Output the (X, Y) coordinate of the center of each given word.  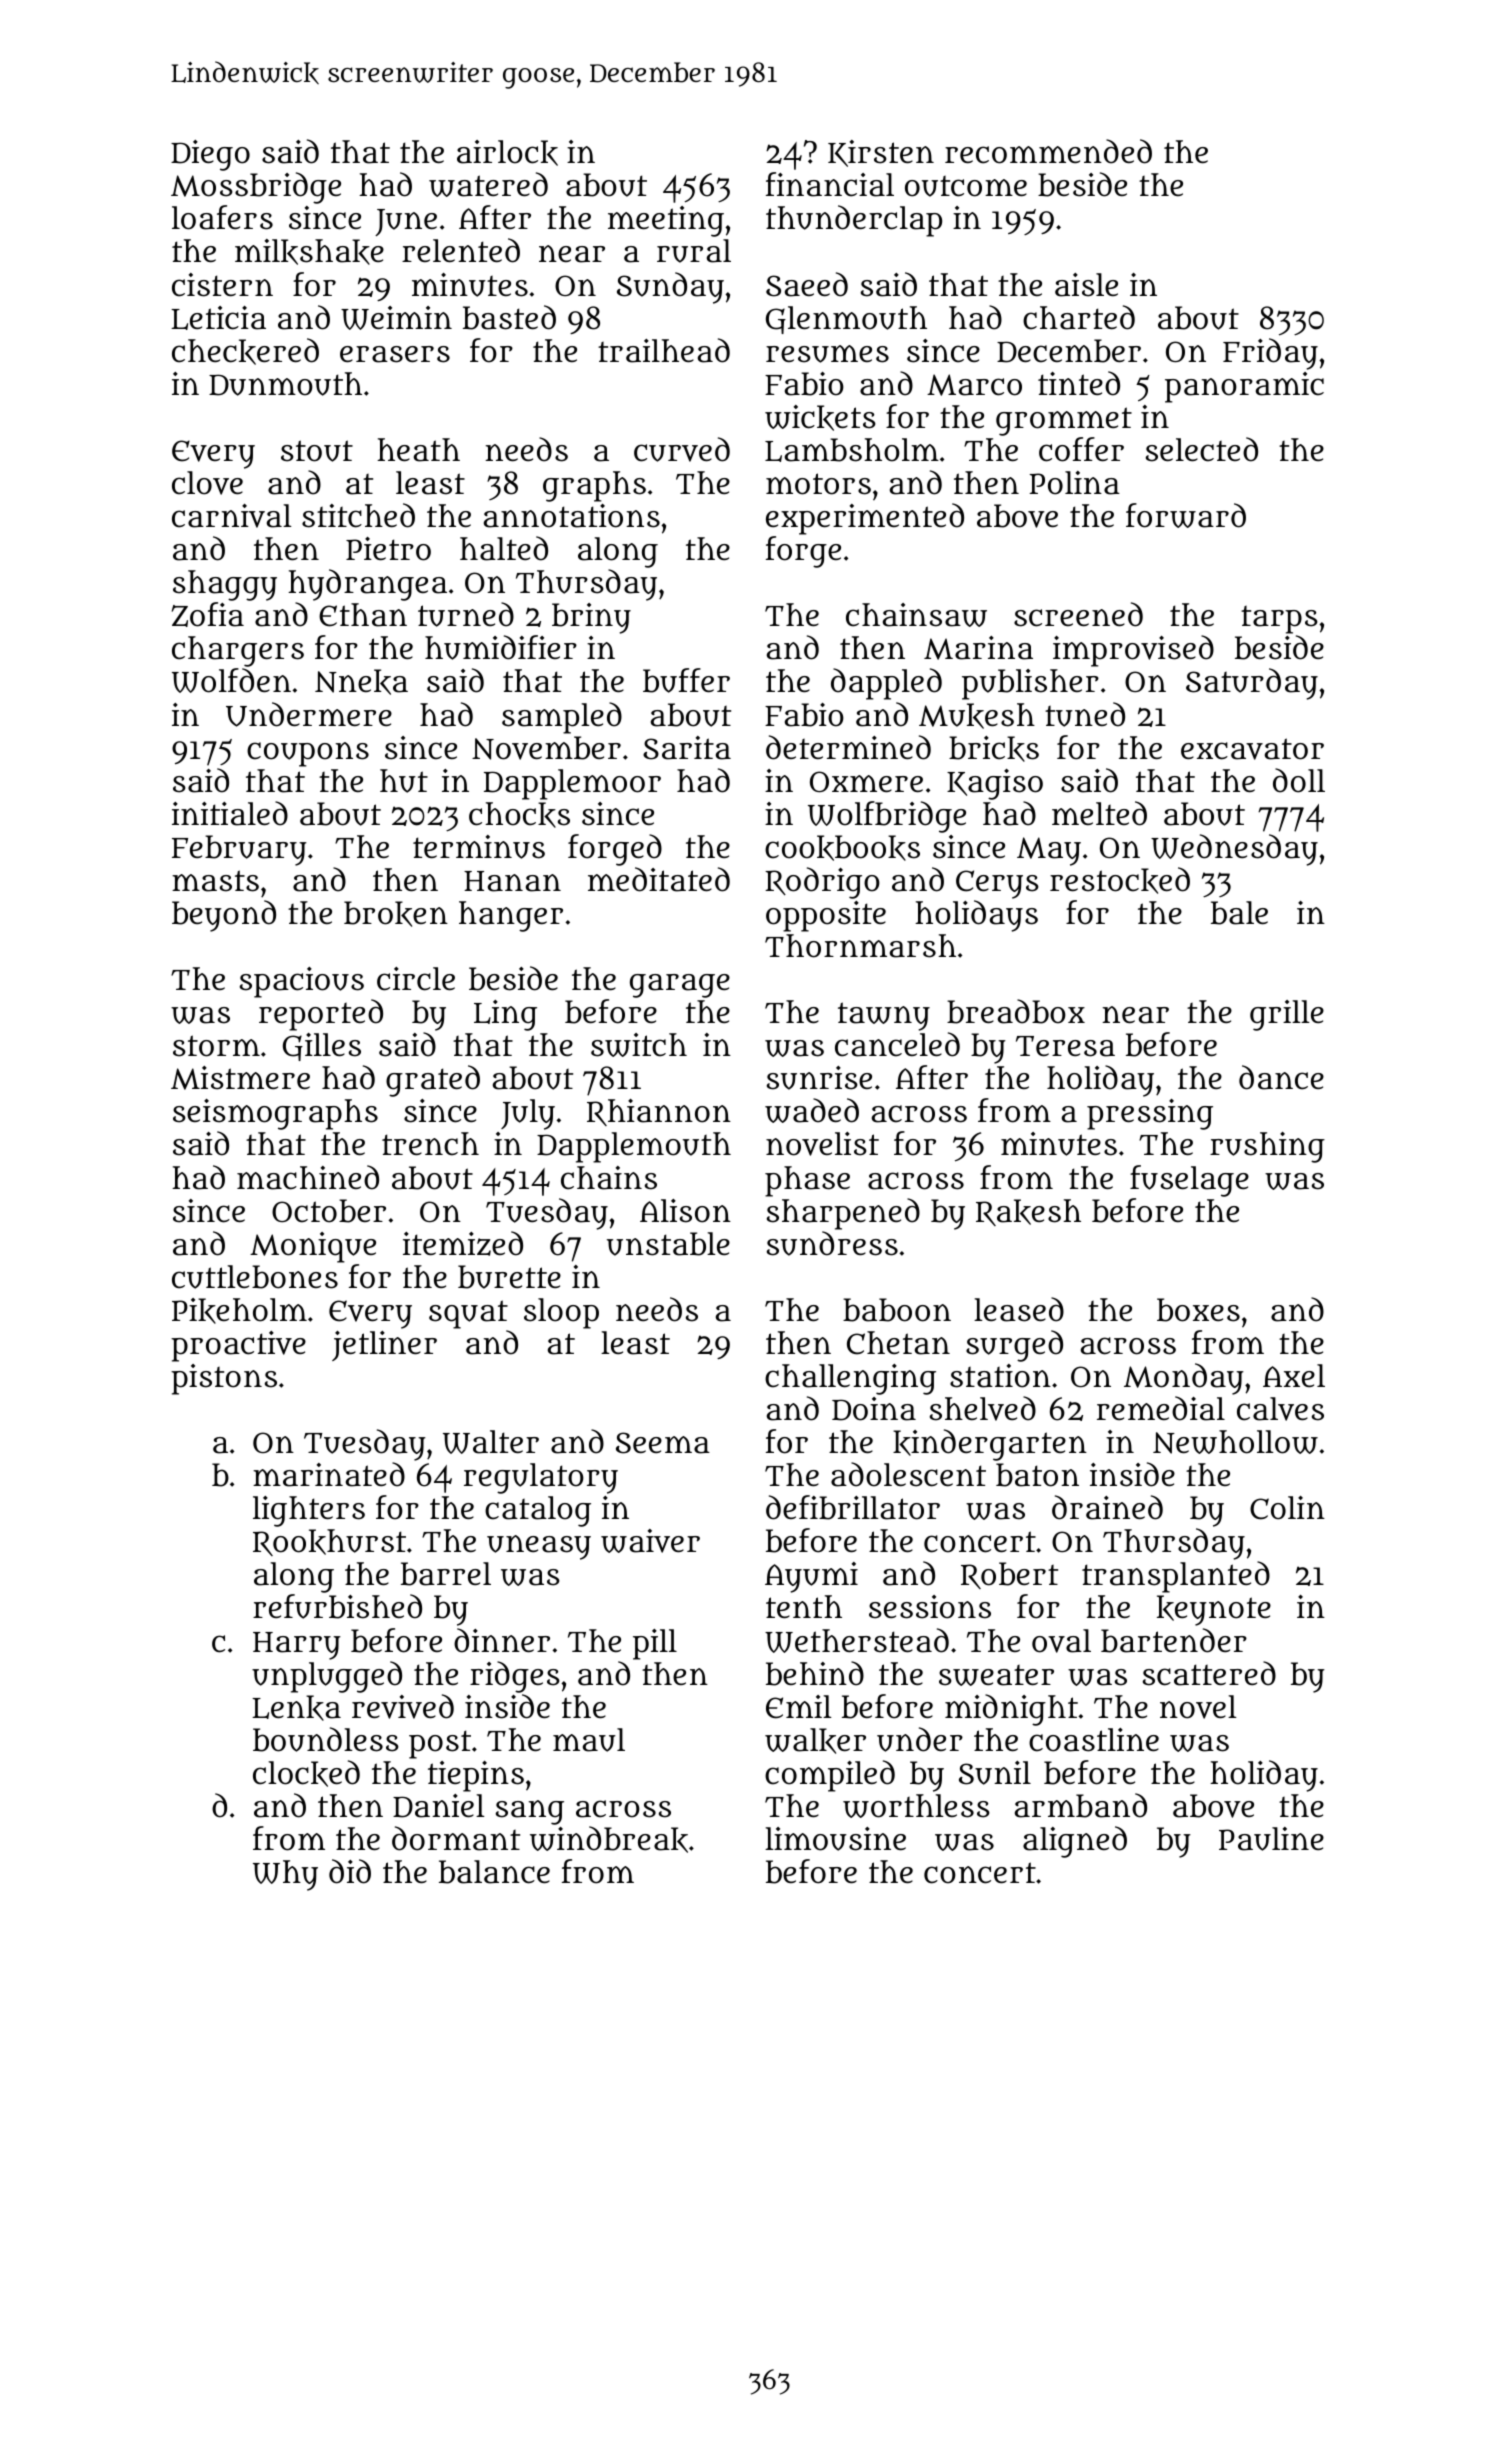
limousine (835, 1839)
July (528, 1114)
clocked (306, 1773)
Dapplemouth (634, 1147)
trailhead (664, 350)
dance (1281, 1077)
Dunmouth (285, 384)
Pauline (1271, 1839)
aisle (1086, 285)
